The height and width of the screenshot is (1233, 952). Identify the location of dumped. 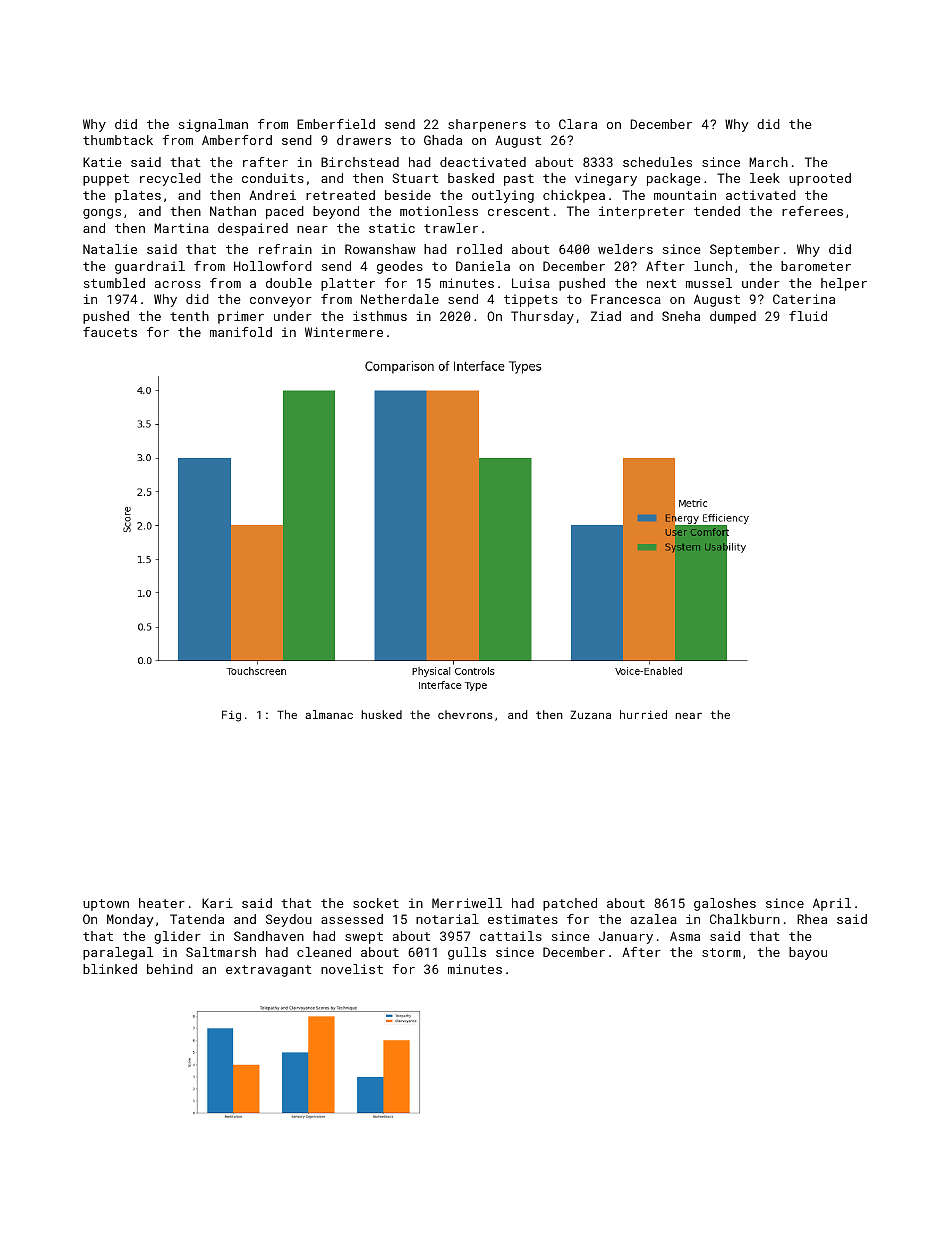
(733, 317).
